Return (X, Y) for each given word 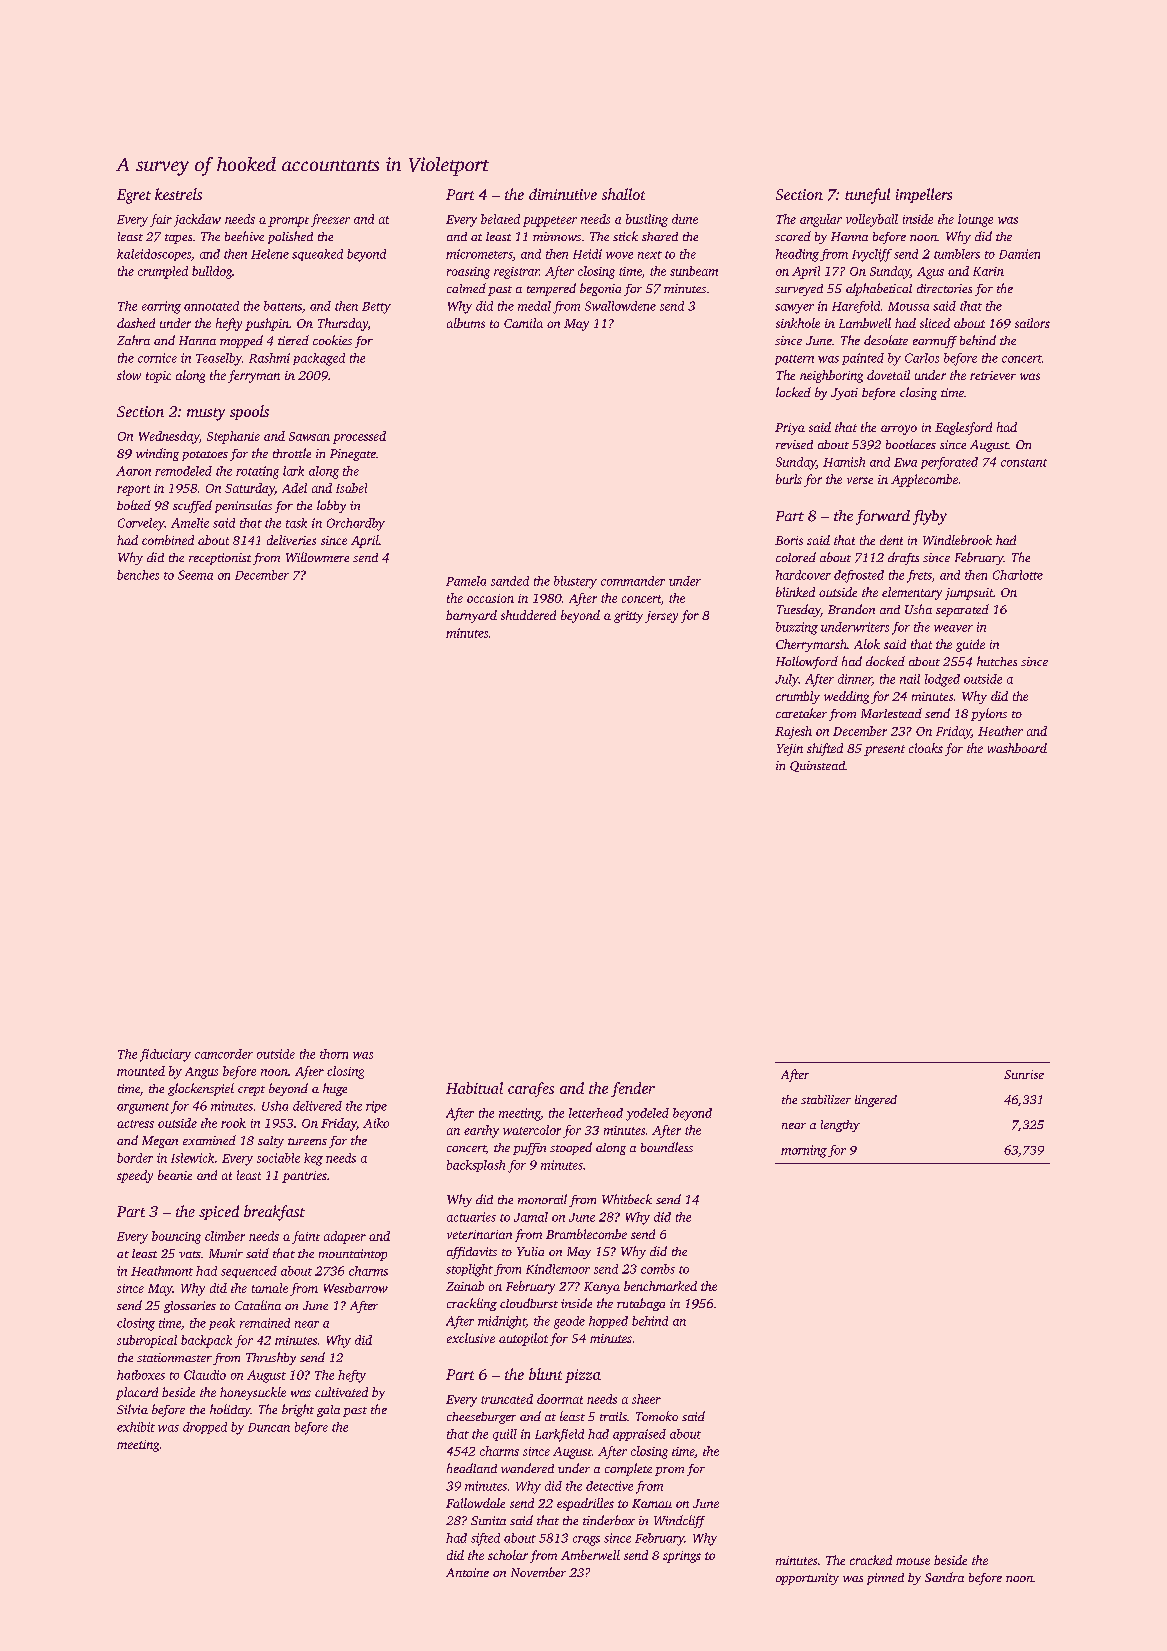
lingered (876, 1101)
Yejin (790, 750)
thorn (334, 1054)
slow (129, 375)
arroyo (899, 430)
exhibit (136, 1427)
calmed (466, 288)
